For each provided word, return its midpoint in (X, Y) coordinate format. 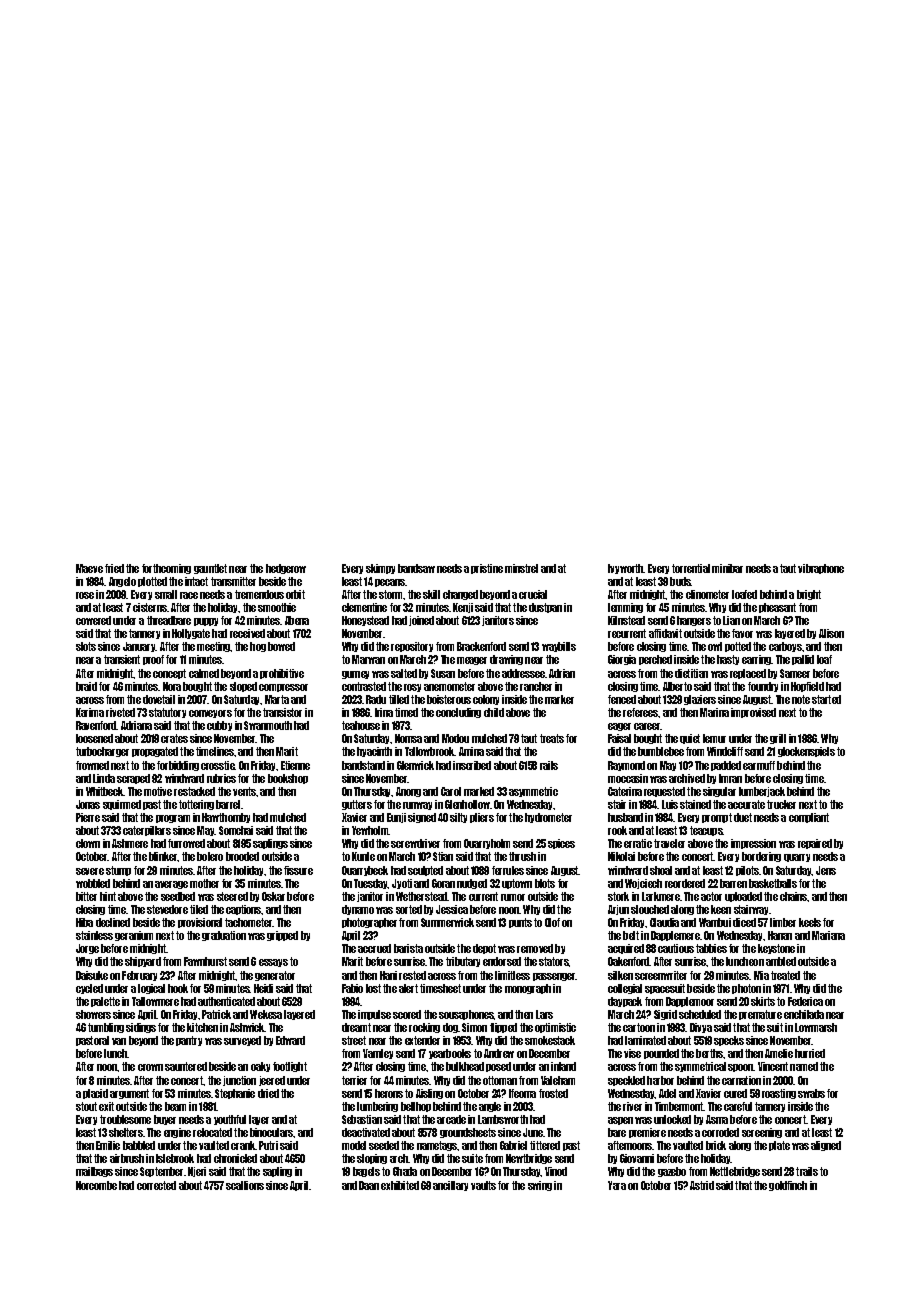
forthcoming (166, 569)
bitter (86, 896)
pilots (747, 871)
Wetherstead (422, 896)
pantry (189, 1041)
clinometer (707, 594)
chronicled (235, 1158)
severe (90, 871)
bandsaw (416, 568)
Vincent (773, 1066)
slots (86, 646)
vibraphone (821, 569)
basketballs (773, 883)
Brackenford (481, 646)
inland (563, 1066)
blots (545, 883)
